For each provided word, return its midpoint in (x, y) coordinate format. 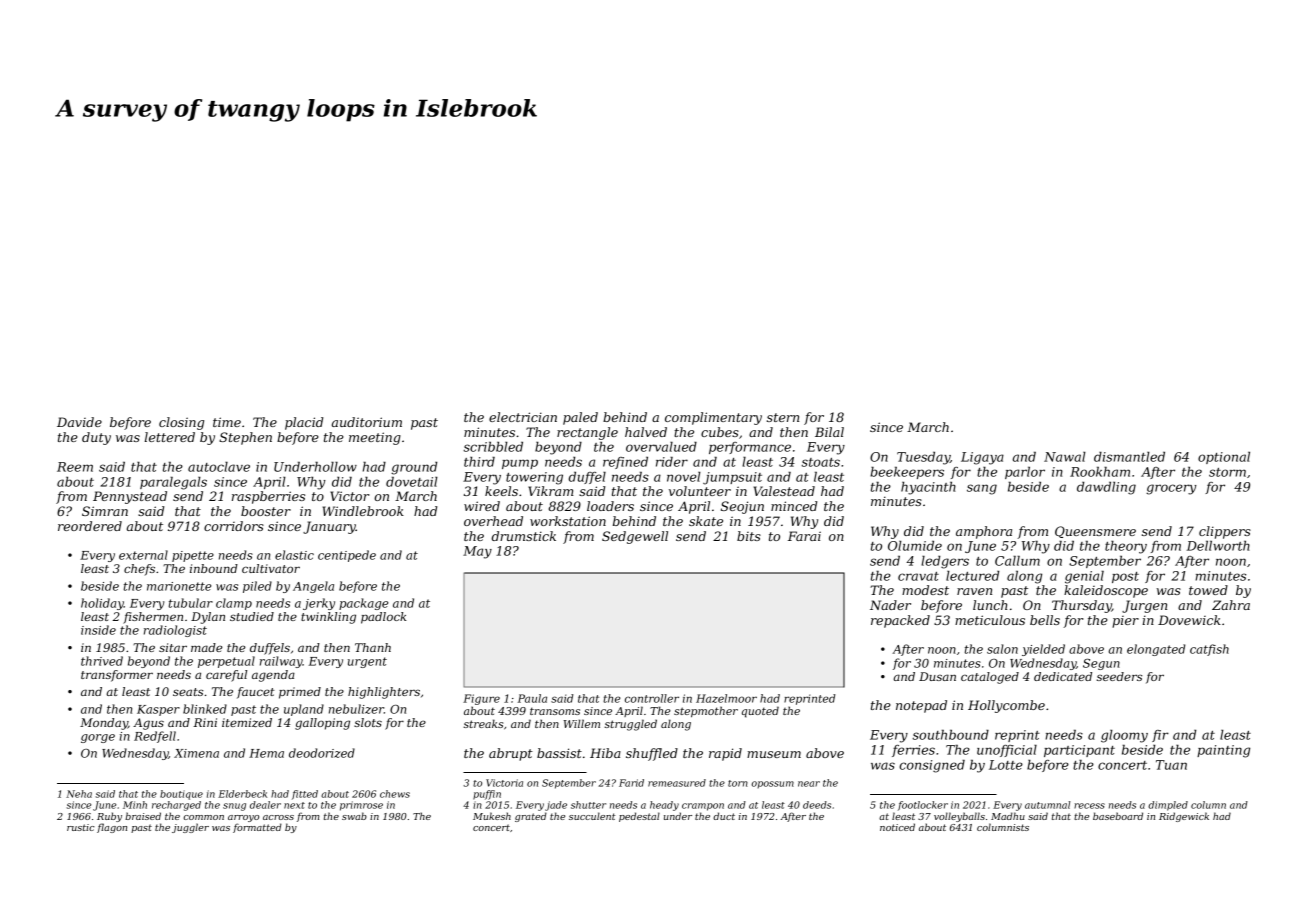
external (143, 555)
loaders (610, 506)
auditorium (367, 422)
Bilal (829, 432)
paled (580, 418)
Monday (104, 724)
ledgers (945, 562)
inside (98, 630)
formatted (257, 828)
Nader (890, 605)
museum (774, 754)
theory (1126, 547)
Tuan (1171, 765)
